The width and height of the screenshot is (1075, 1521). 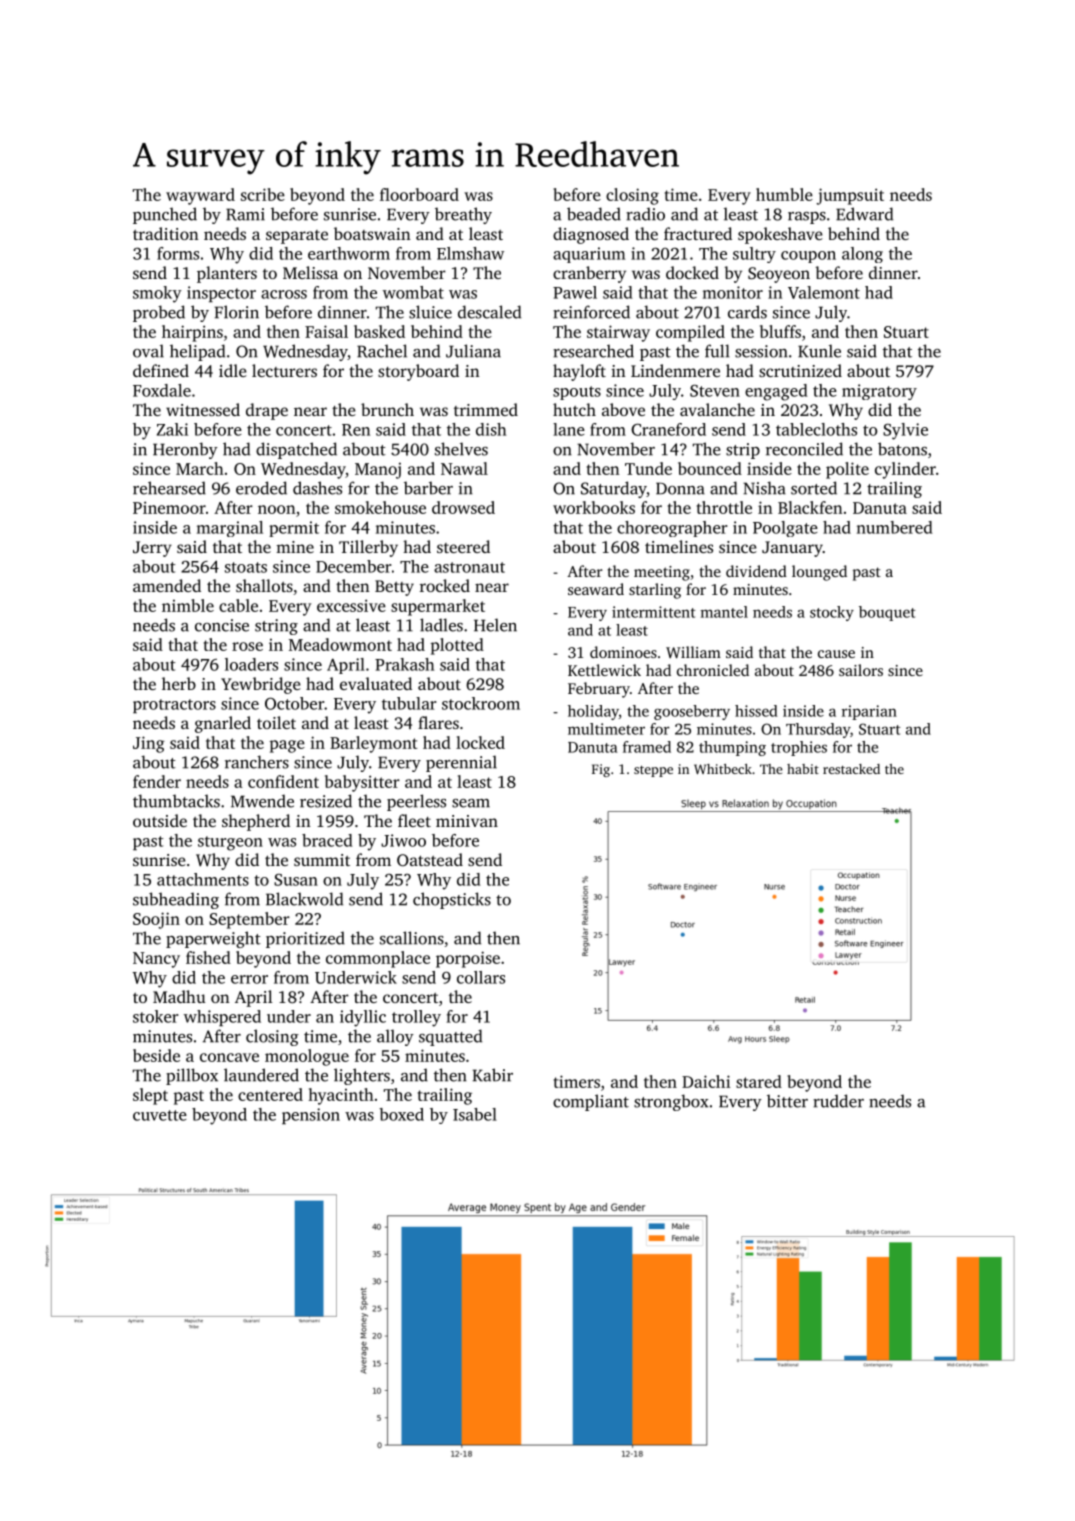 What do you see at coordinates (803, 769) in the screenshot?
I see `habit` at bounding box center [803, 769].
